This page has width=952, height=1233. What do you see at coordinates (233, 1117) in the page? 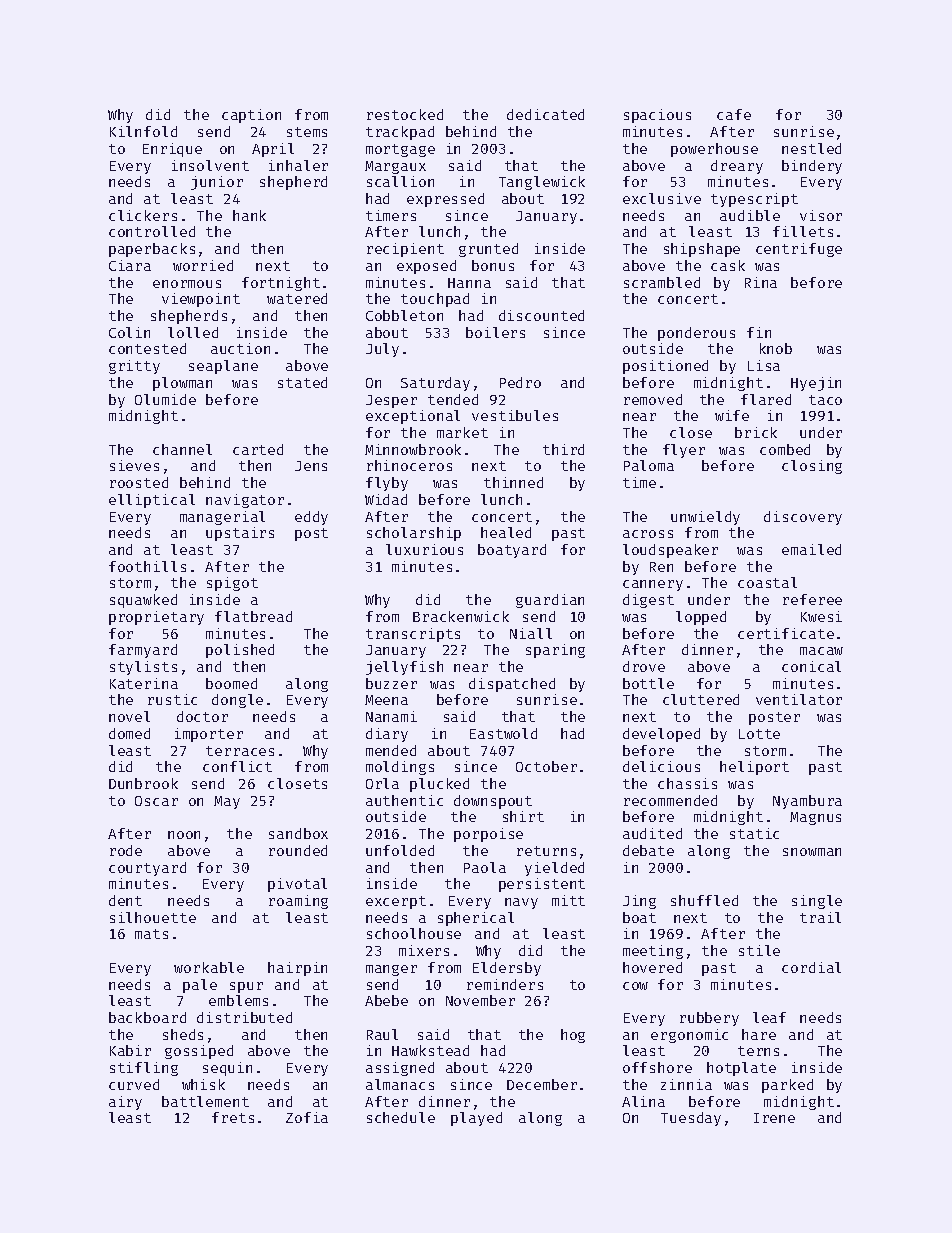
I see `frets` at bounding box center [233, 1117].
